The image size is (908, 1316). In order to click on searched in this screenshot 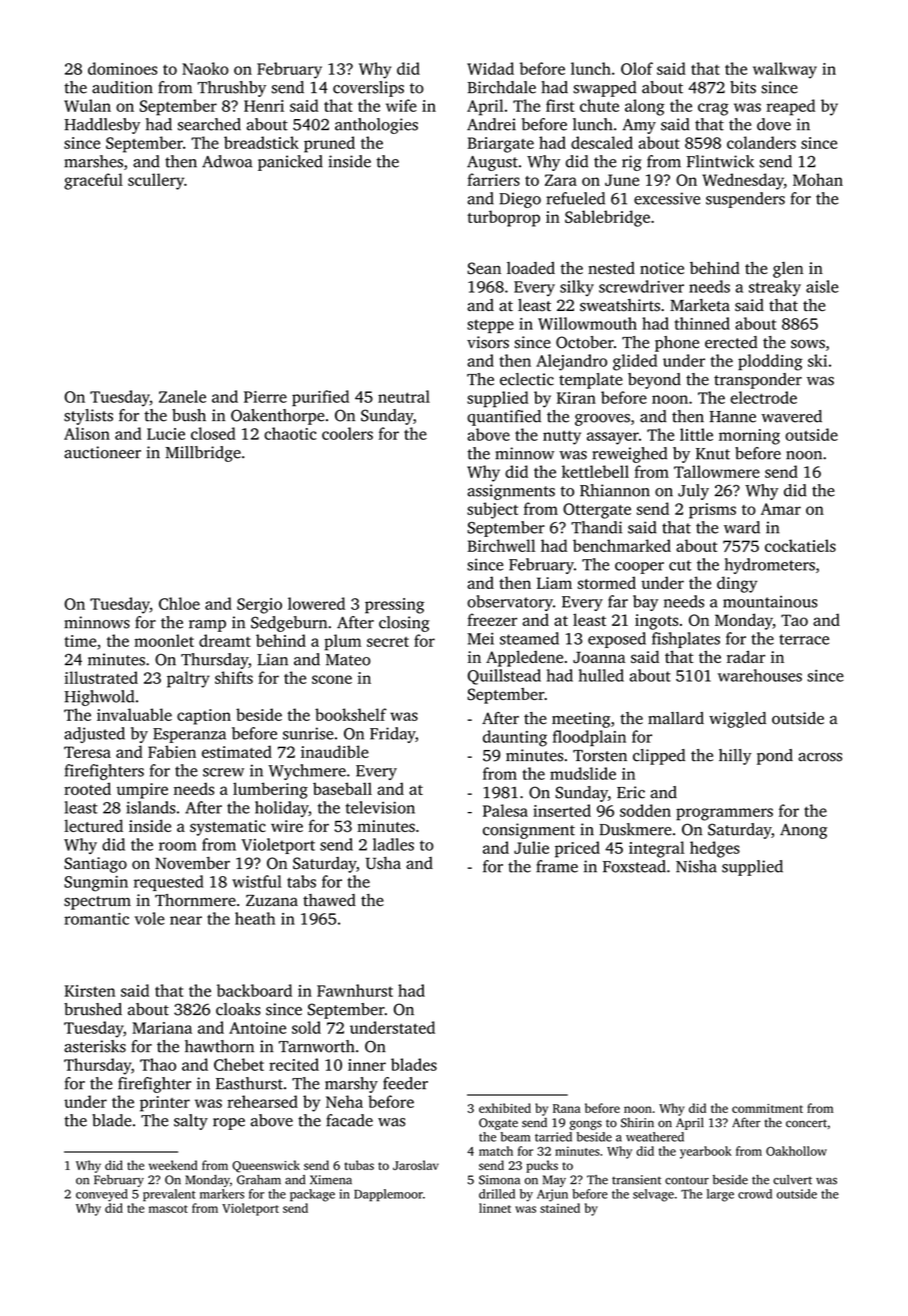, I will do `click(209, 124)`.
